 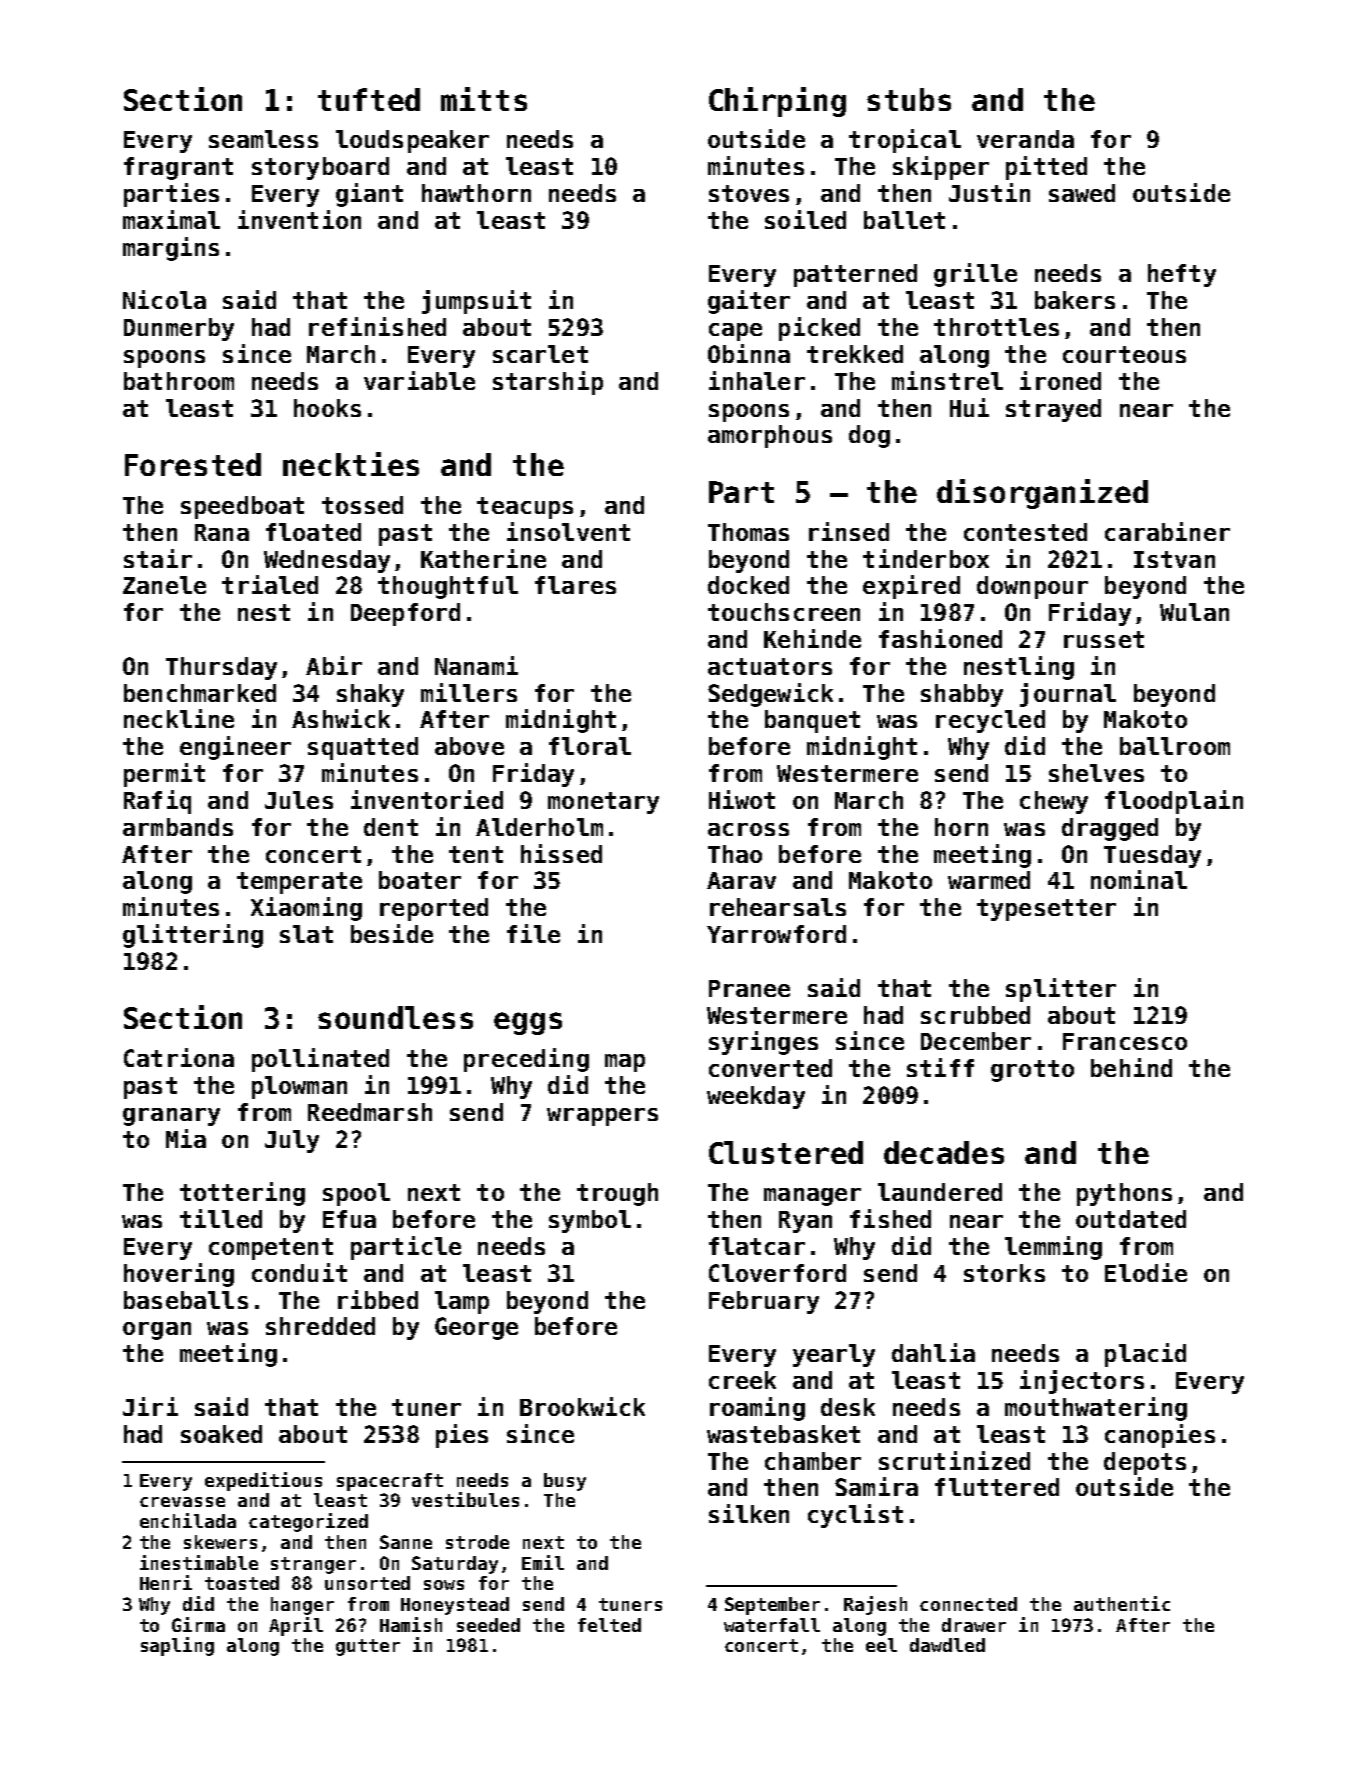 What do you see at coordinates (969, 407) in the screenshot?
I see `Hui` at bounding box center [969, 407].
